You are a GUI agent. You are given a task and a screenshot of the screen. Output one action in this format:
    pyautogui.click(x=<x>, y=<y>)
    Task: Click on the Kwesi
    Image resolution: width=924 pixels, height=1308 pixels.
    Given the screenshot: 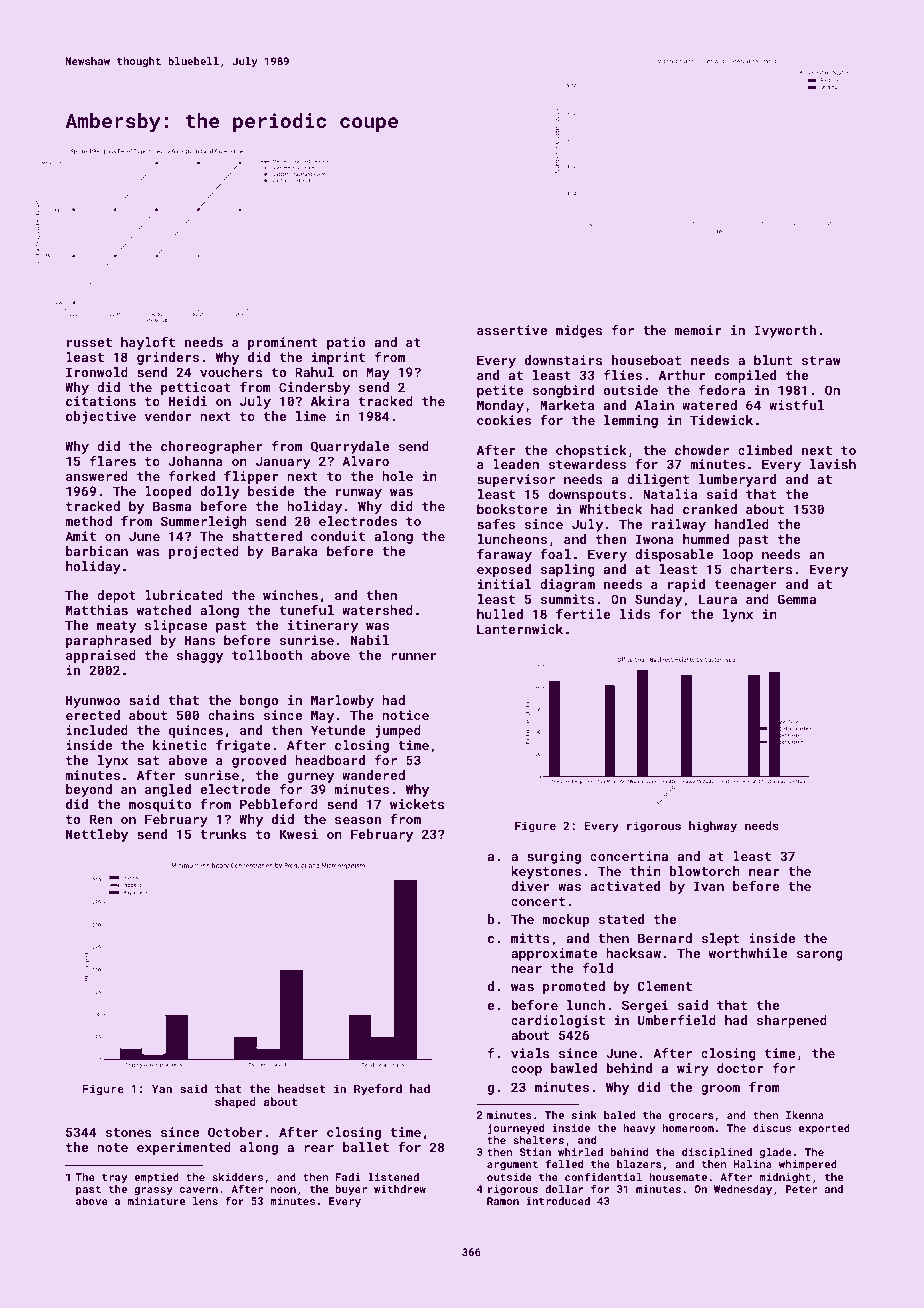 What is the action you would take?
    pyautogui.click(x=299, y=834)
